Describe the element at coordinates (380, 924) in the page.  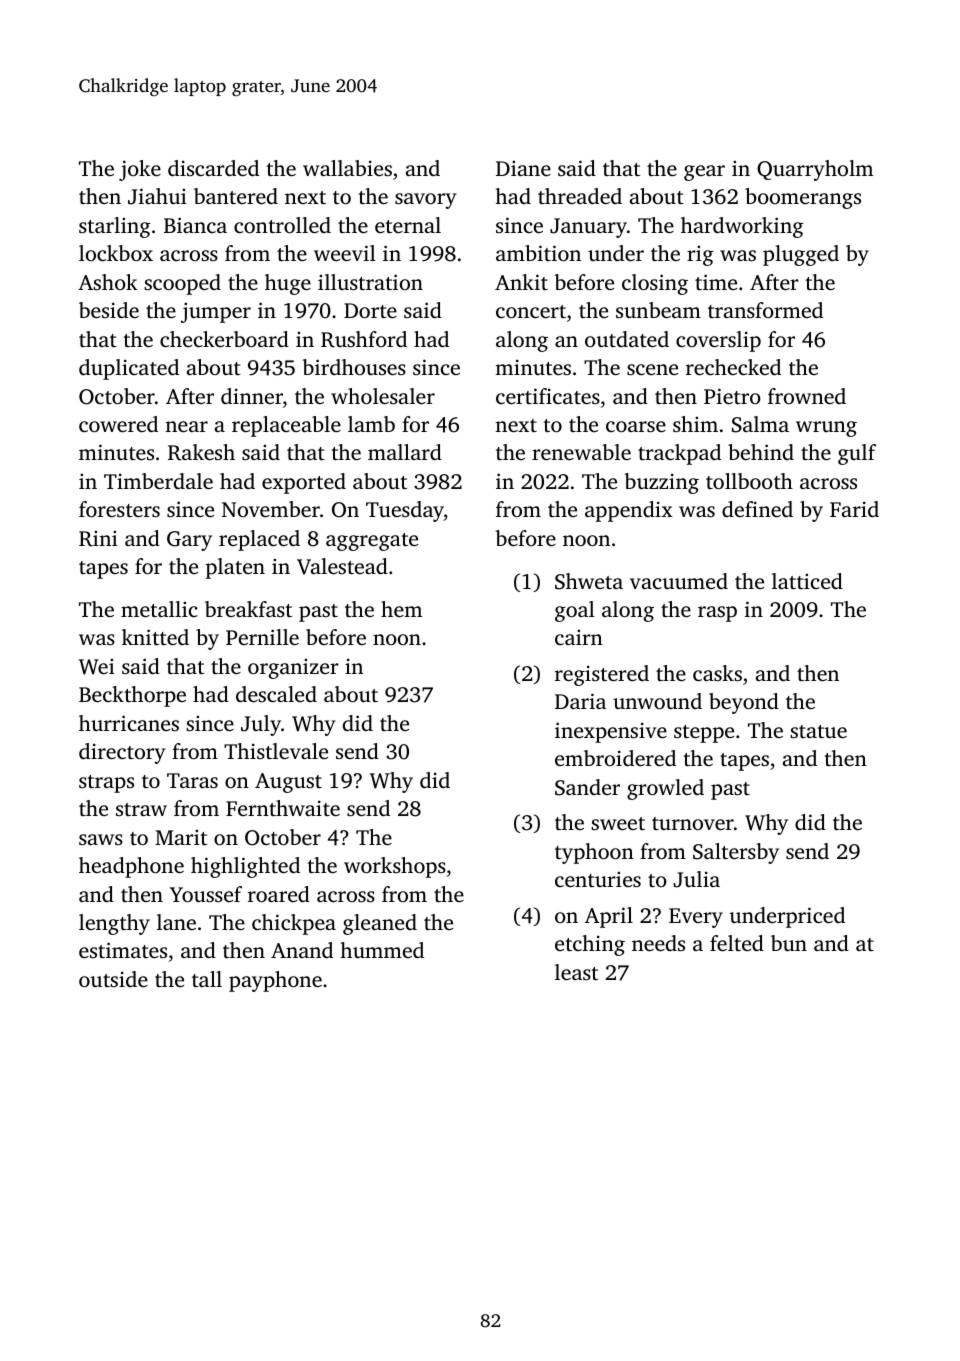
I see `gleaned` at that location.
